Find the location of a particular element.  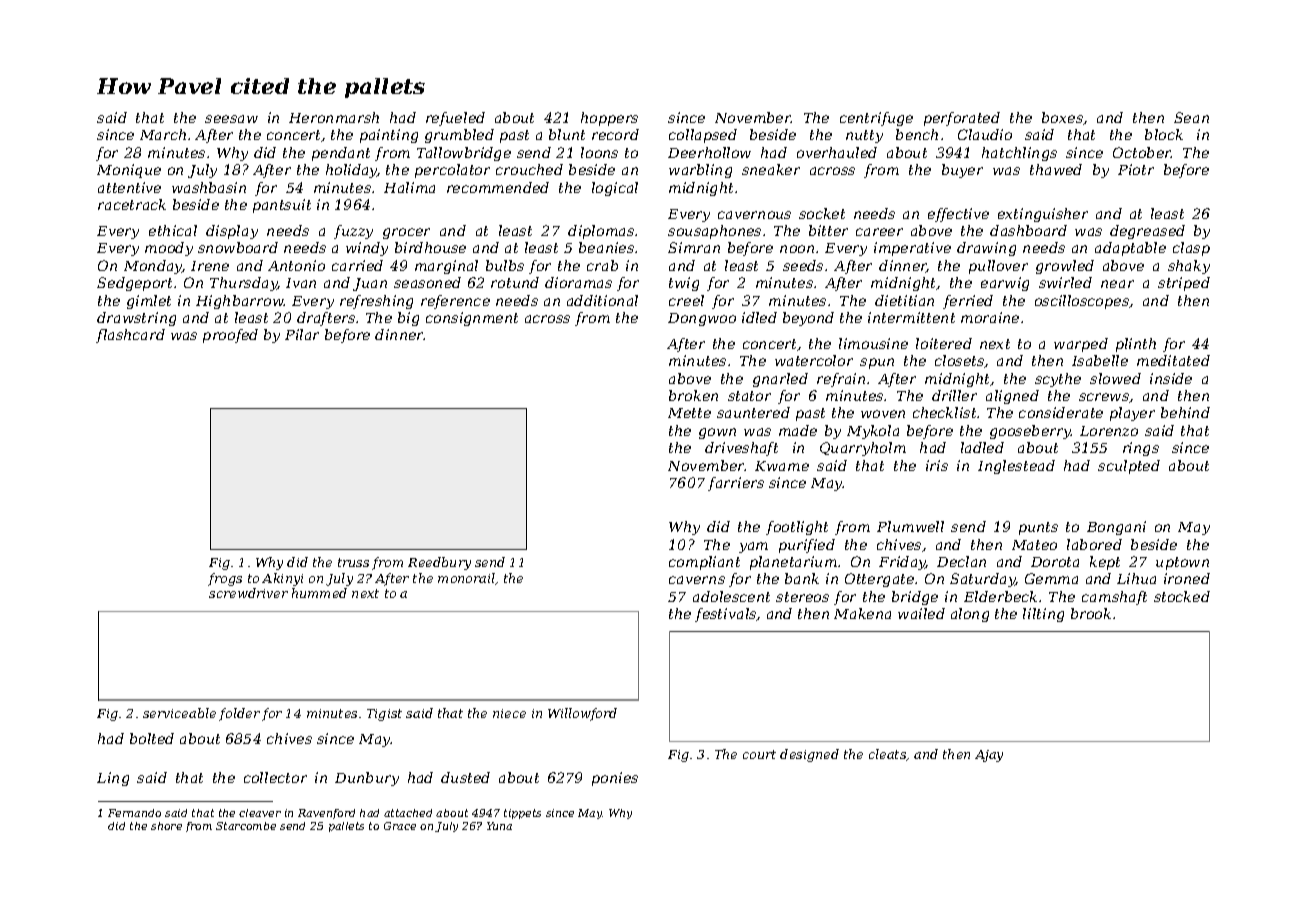

painting is located at coordinates (389, 136).
